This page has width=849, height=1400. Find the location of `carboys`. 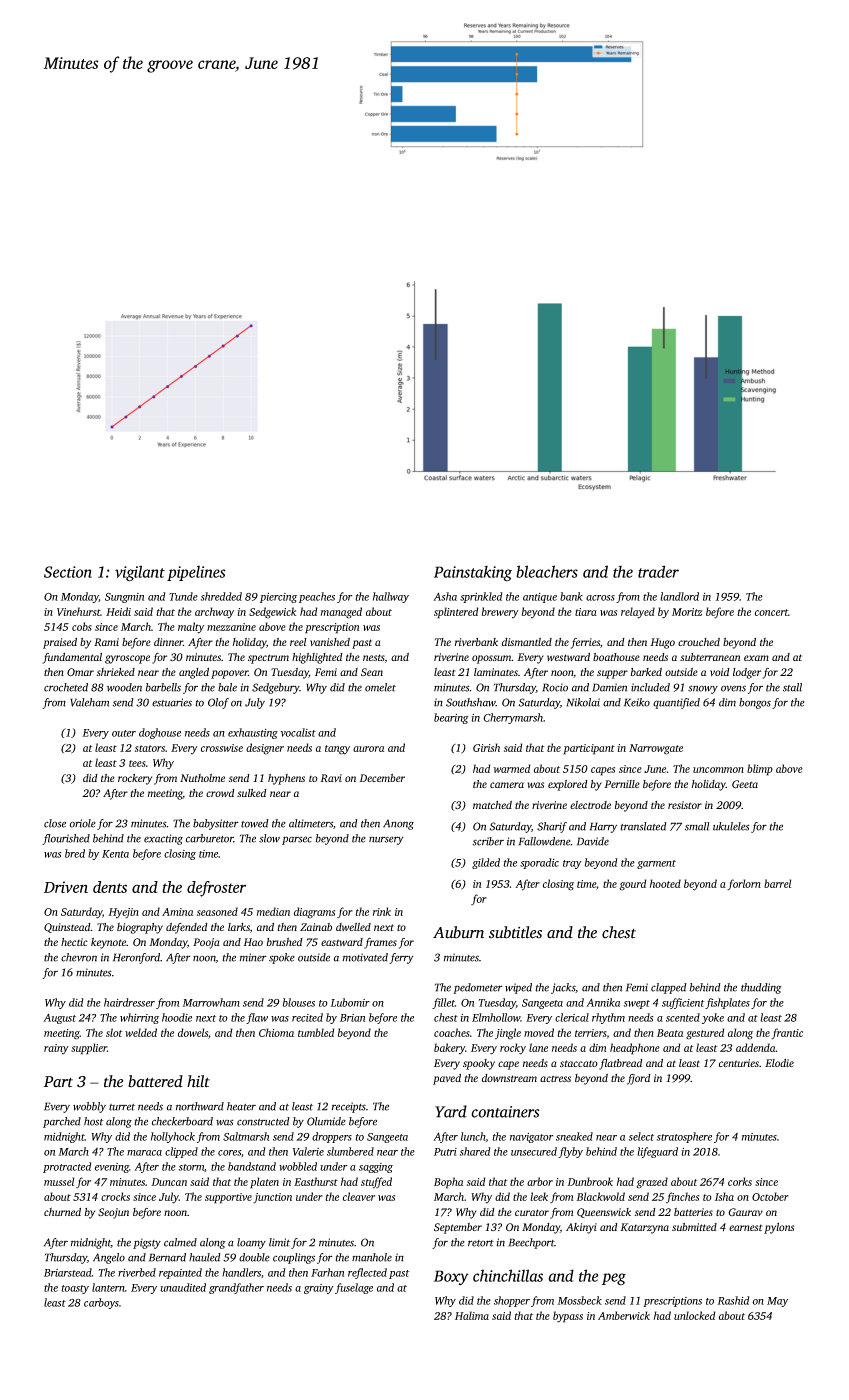

carboys is located at coordinates (101, 1303).
